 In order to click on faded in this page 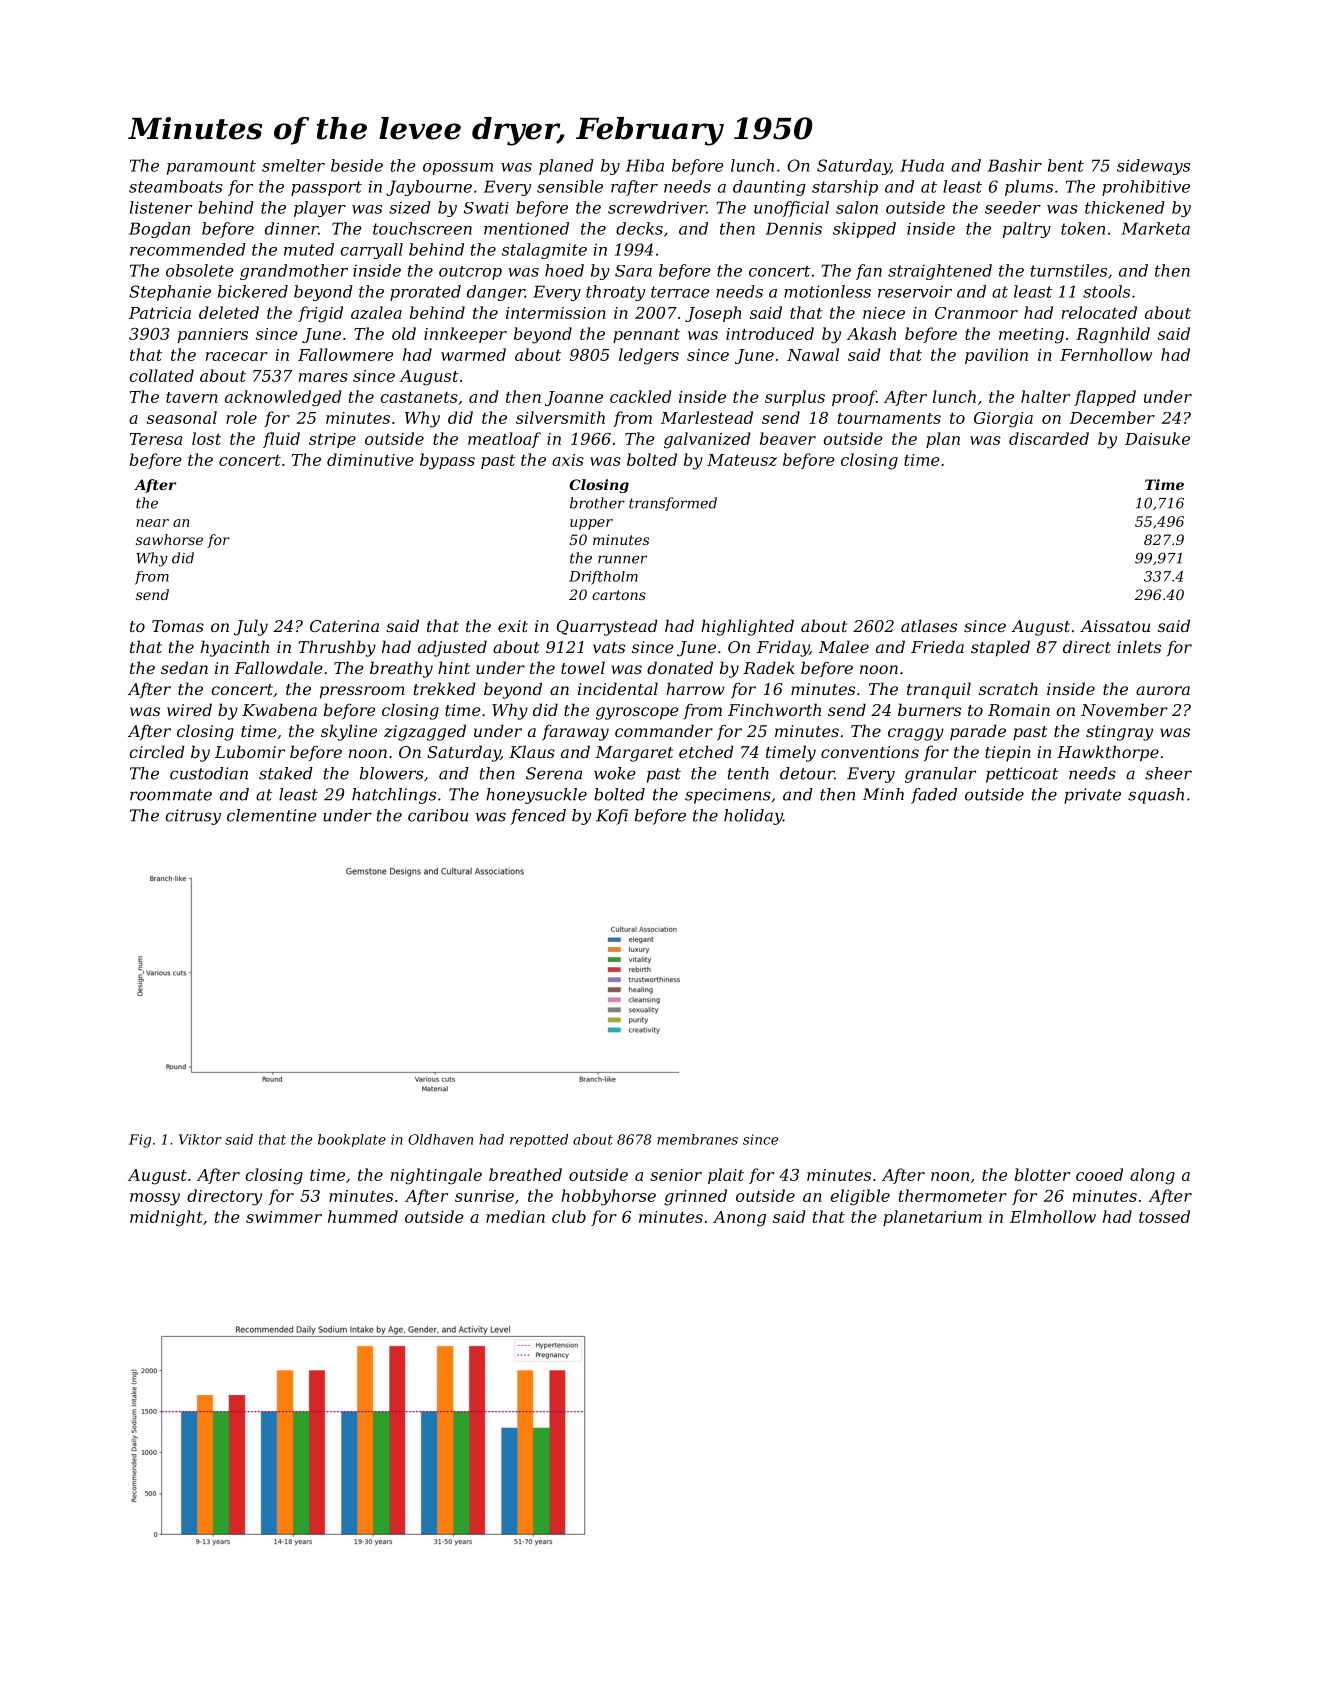, I will do `click(934, 796)`.
